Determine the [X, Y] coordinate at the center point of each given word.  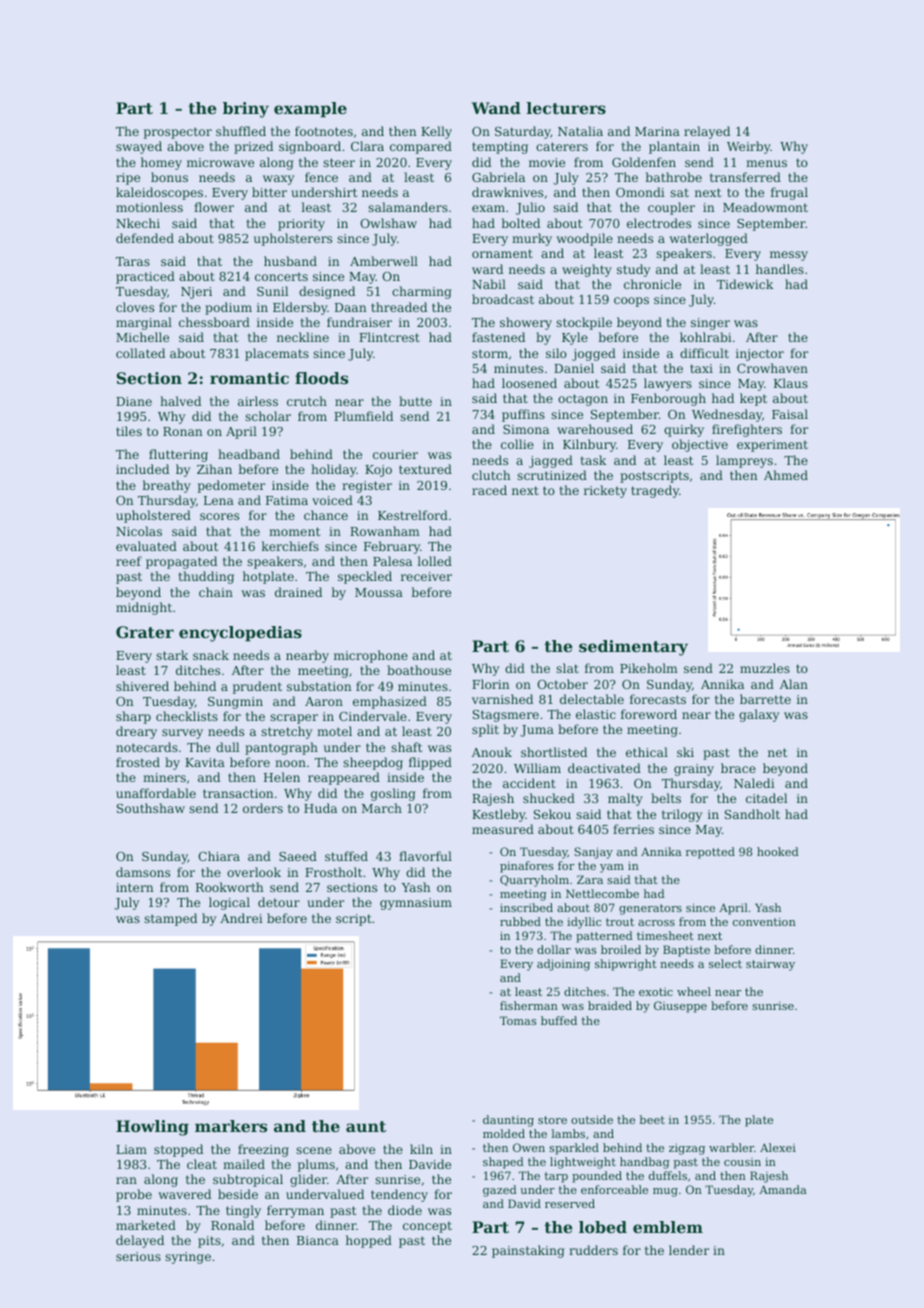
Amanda [783, 1189]
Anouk [492, 752]
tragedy [655, 491]
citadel [766, 798]
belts [666, 798]
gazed [500, 1191]
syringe [188, 1258]
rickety [605, 491]
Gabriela [498, 177]
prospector [178, 133]
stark [172, 655]
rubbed [520, 921]
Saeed [298, 856]
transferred [745, 177]
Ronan [183, 431]
